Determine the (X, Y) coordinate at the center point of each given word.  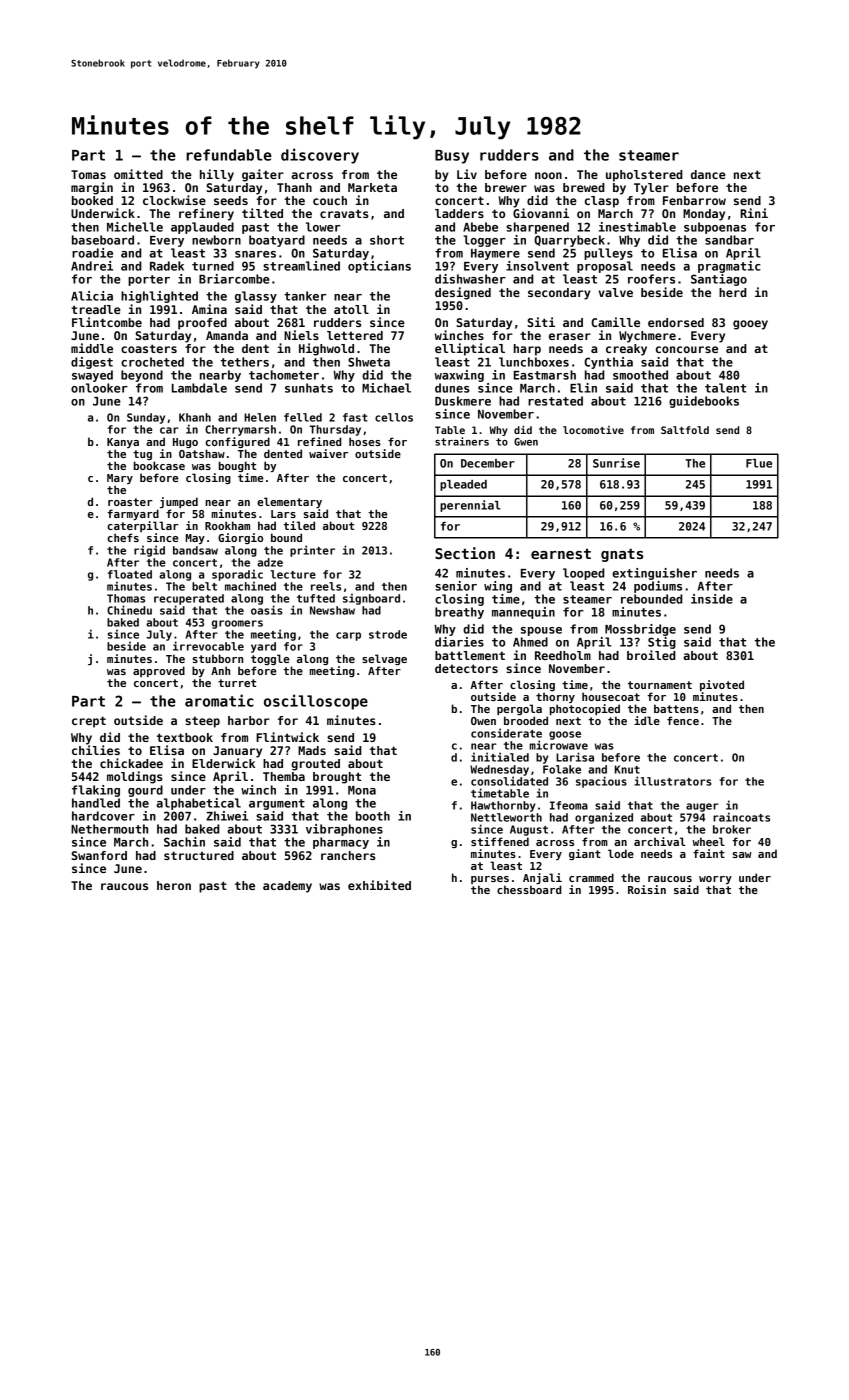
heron (174, 885)
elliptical (470, 349)
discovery (320, 156)
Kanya (123, 443)
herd (733, 292)
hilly (217, 175)
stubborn (218, 658)
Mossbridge (640, 630)
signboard (371, 599)
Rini (754, 213)
